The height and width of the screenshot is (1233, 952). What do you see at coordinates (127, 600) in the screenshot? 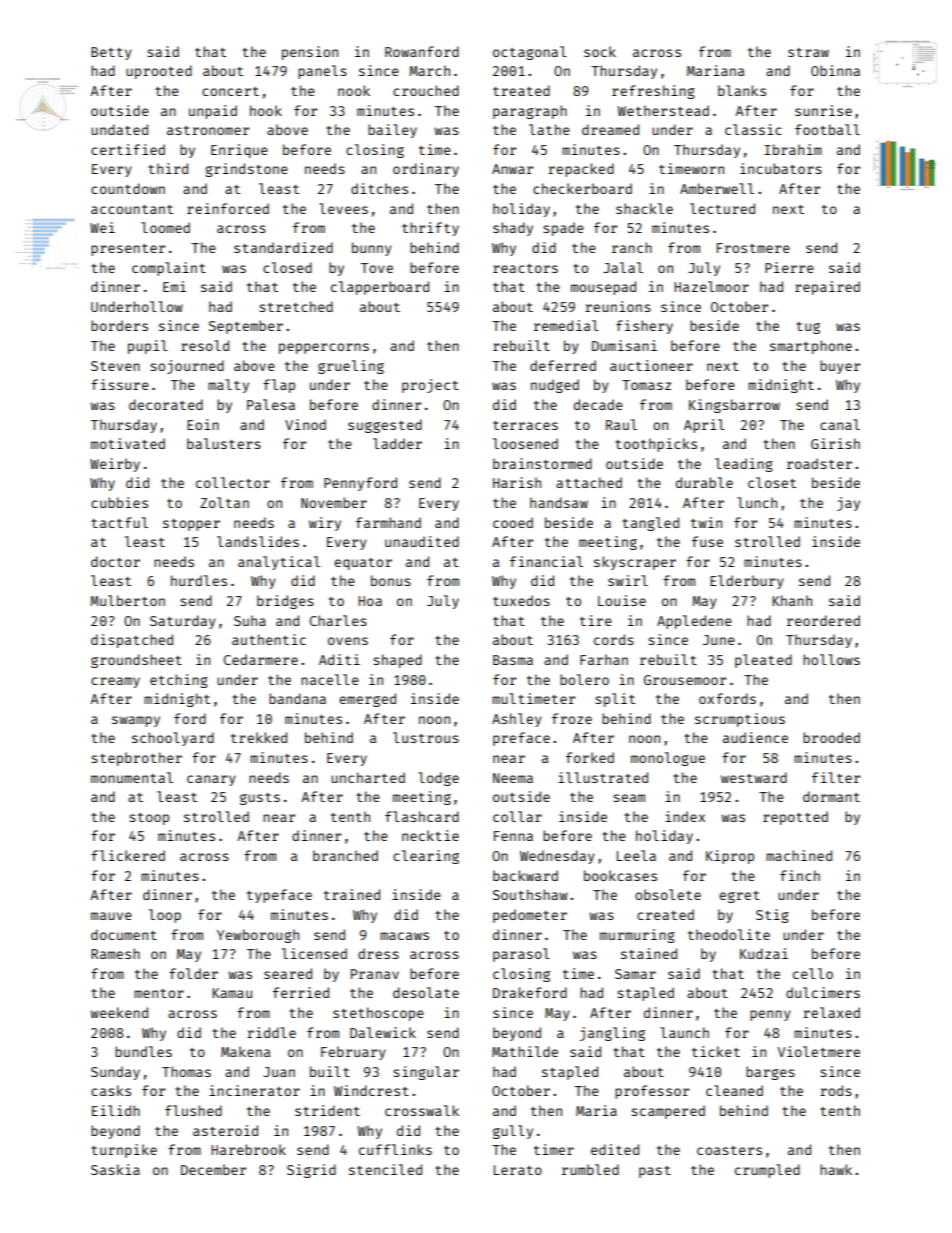
I see `Mulberton` at bounding box center [127, 600].
